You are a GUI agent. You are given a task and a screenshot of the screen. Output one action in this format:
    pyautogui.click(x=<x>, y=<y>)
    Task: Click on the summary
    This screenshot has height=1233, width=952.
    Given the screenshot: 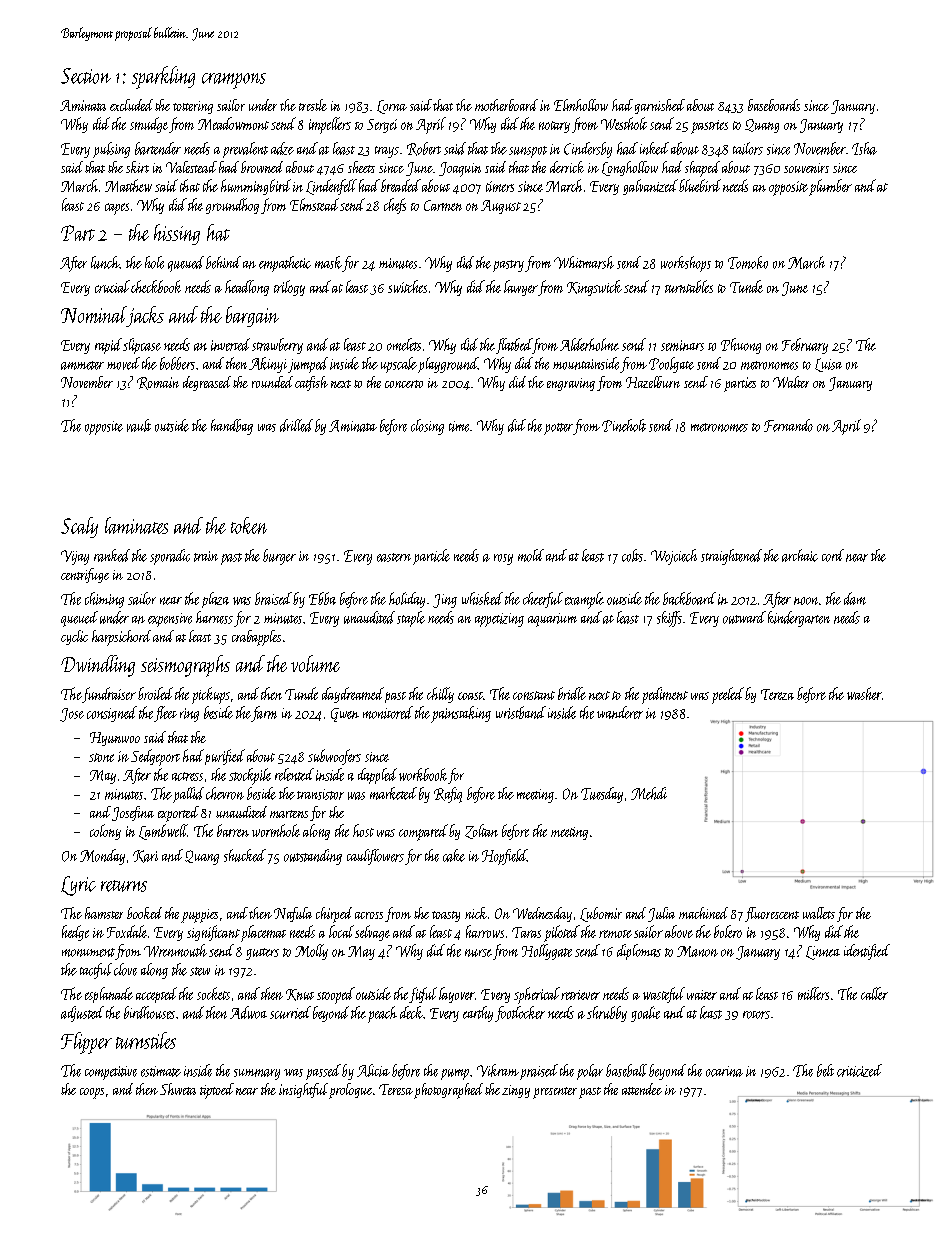 What is the action you would take?
    pyautogui.click(x=257, y=1074)
